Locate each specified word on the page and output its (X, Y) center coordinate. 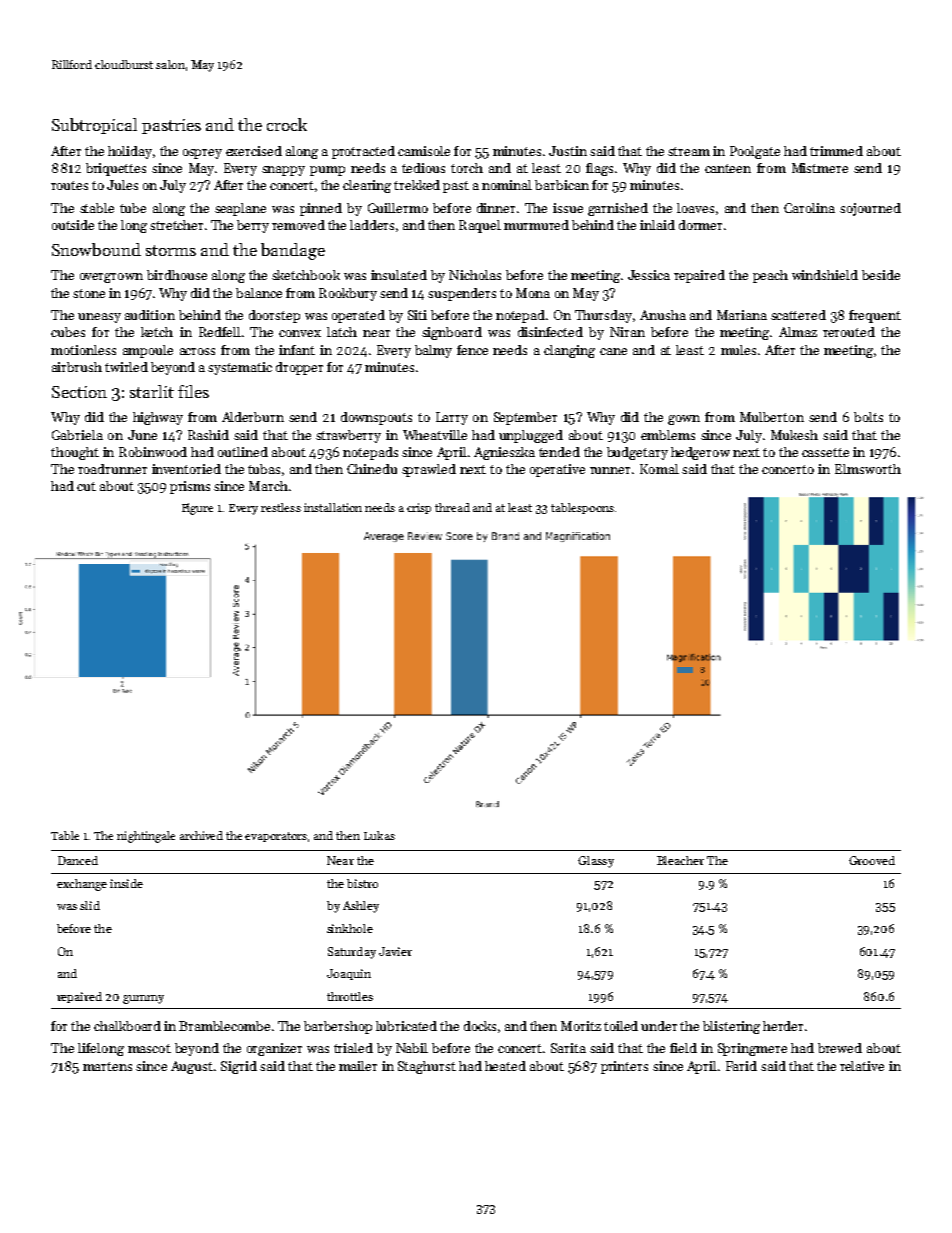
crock (287, 124)
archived (201, 835)
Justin (568, 151)
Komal (659, 469)
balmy (433, 351)
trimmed (836, 151)
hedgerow (700, 453)
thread (452, 507)
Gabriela (77, 435)
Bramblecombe (224, 1026)
